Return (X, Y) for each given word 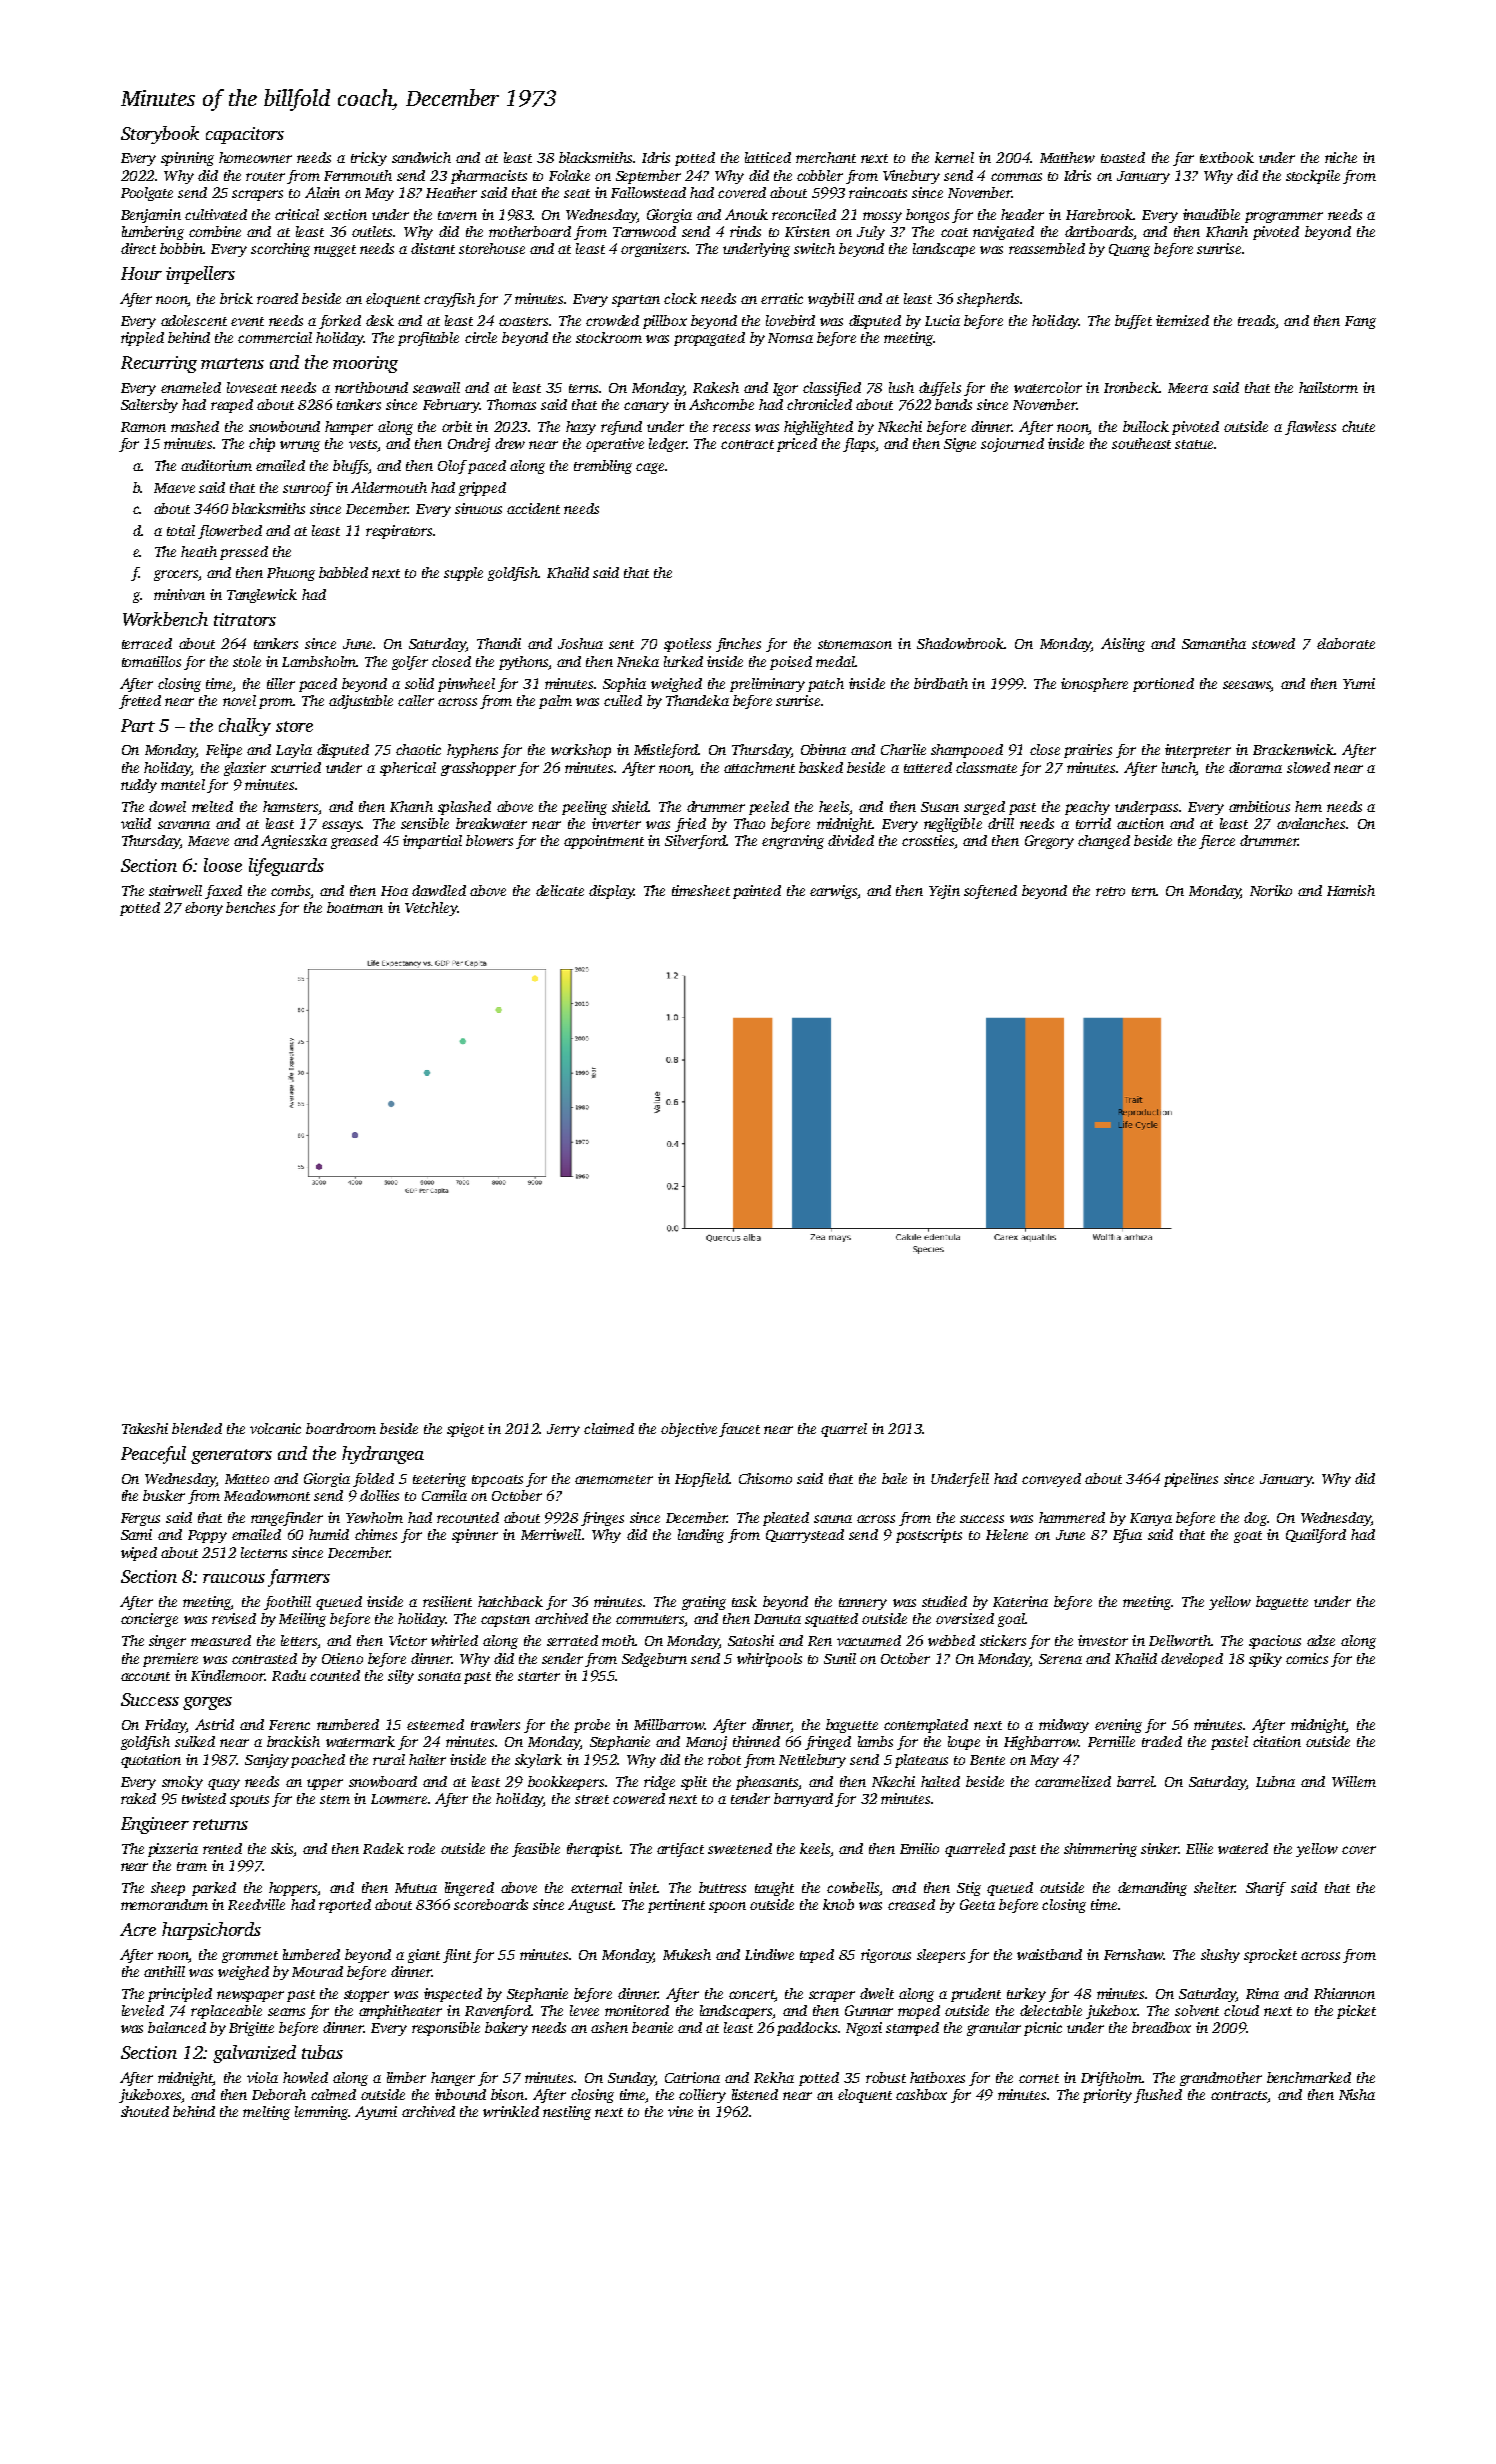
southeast (1141, 443)
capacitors (245, 135)
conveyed (1051, 1480)
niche (1341, 157)
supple (463, 574)
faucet (739, 1430)
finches (738, 645)
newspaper (250, 1996)
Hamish (1351, 890)
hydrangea (383, 1455)
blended (197, 1428)
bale (894, 1478)
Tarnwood (644, 231)
